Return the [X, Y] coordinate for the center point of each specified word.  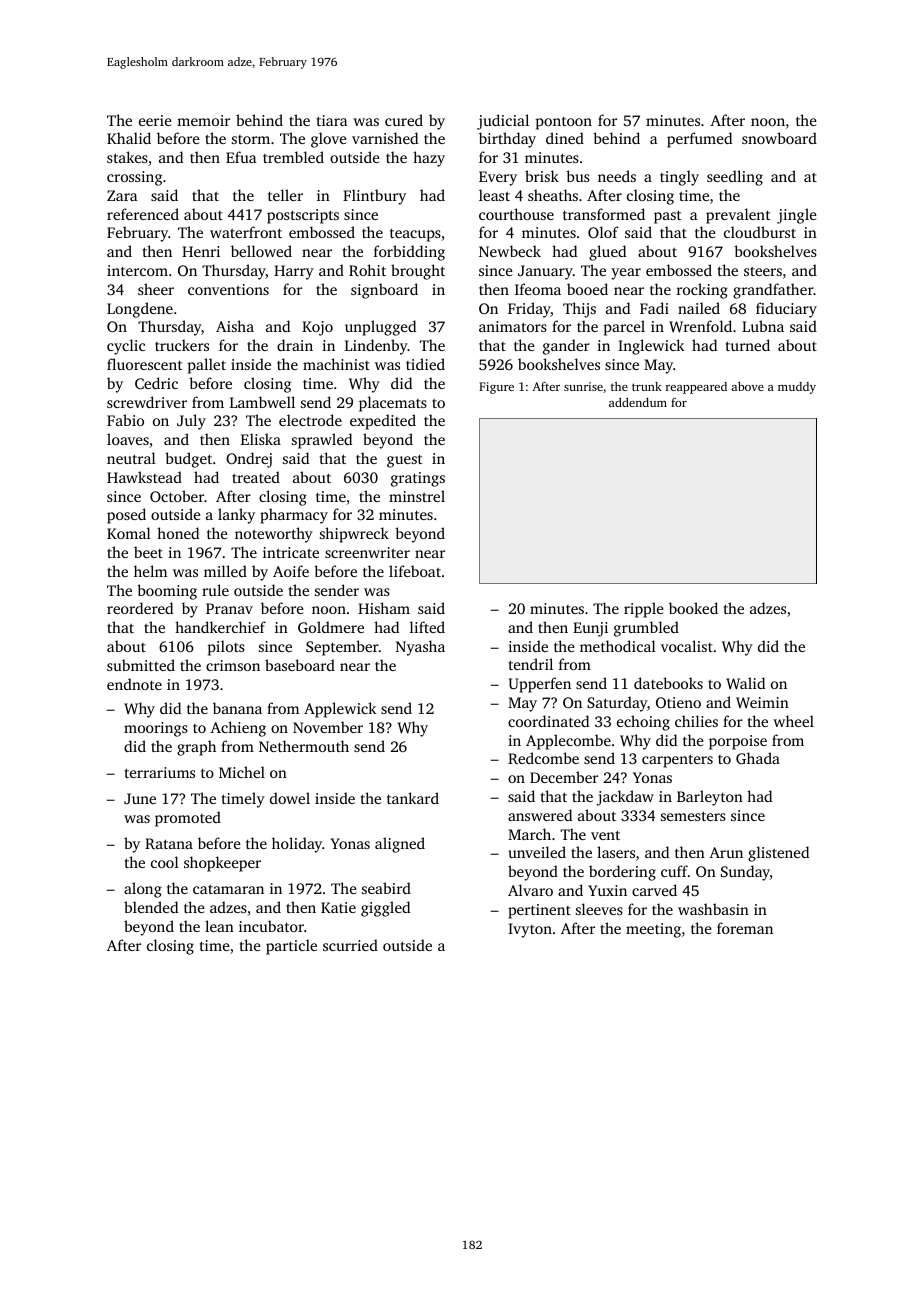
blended [151, 907]
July [191, 422]
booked [693, 608]
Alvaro [530, 890]
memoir [203, 120]
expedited [383, 422]
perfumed [699, 140]
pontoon [564, 123]
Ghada [758, 758]
